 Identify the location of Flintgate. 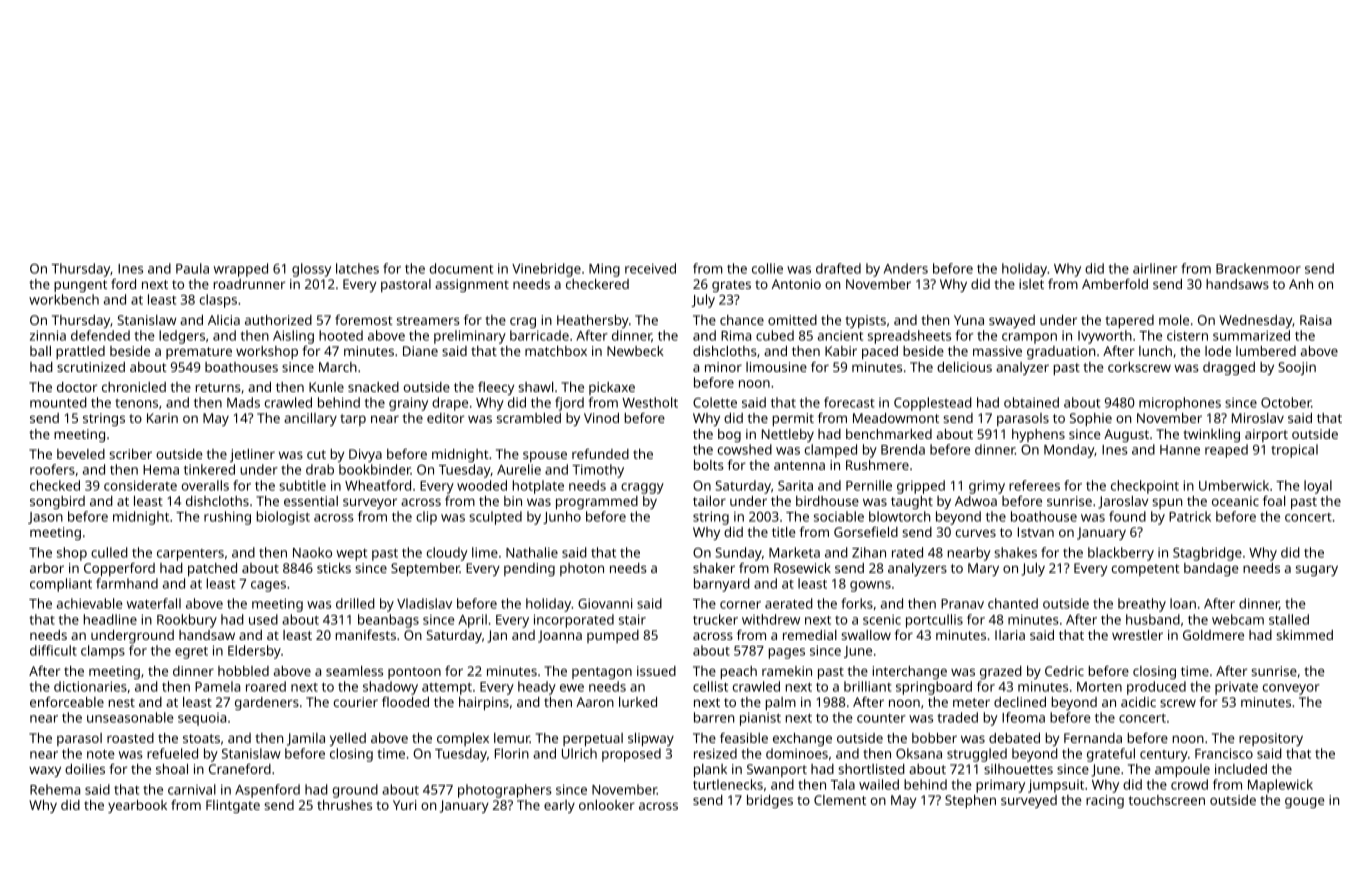
(233, 806).
